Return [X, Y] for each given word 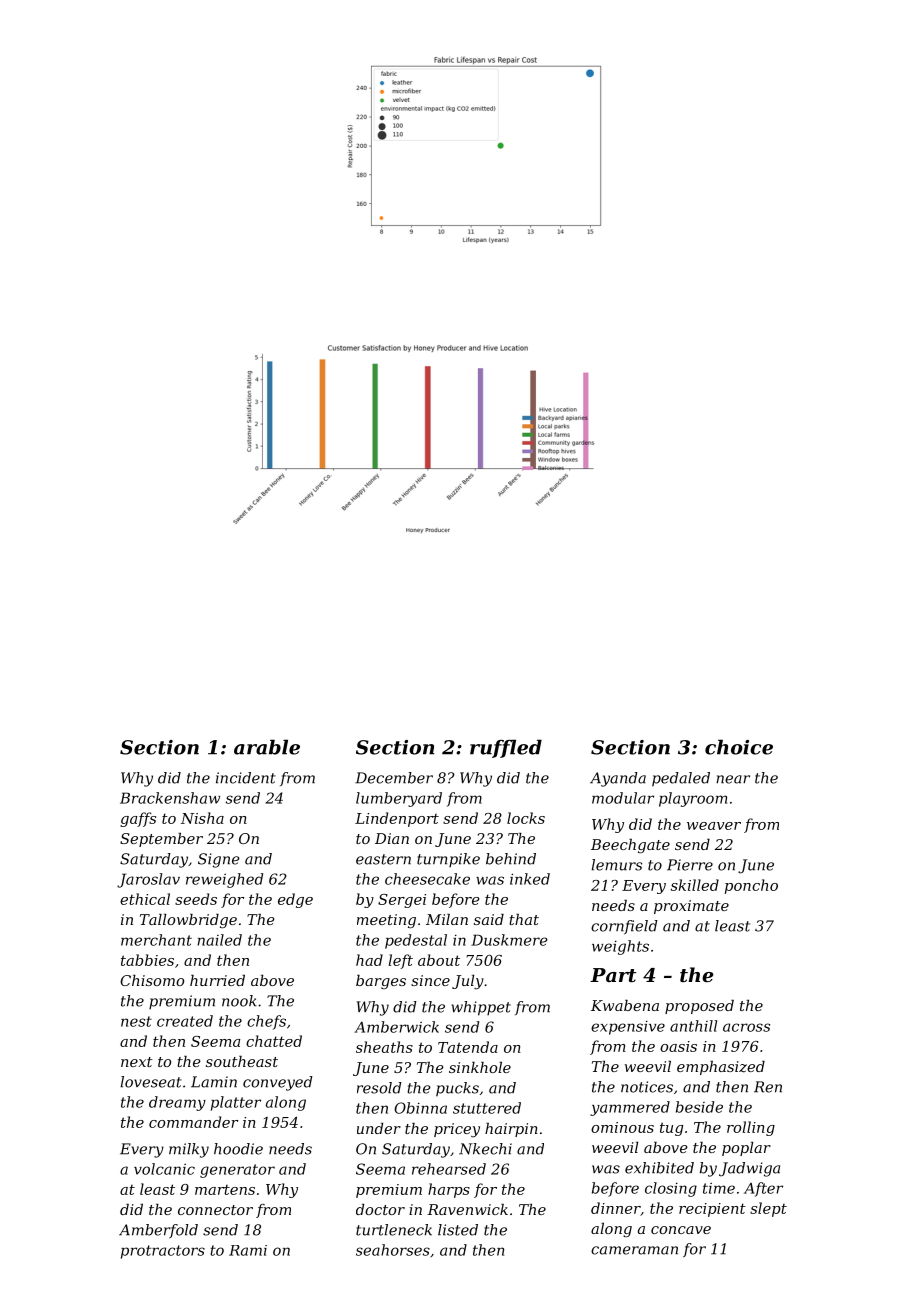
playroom [693, 799]
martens [225, 1190]
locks [526, 818]
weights [620, 947]
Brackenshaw [170, 798]
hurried [217, 980]
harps [449, 1190]
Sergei [402, 901]
